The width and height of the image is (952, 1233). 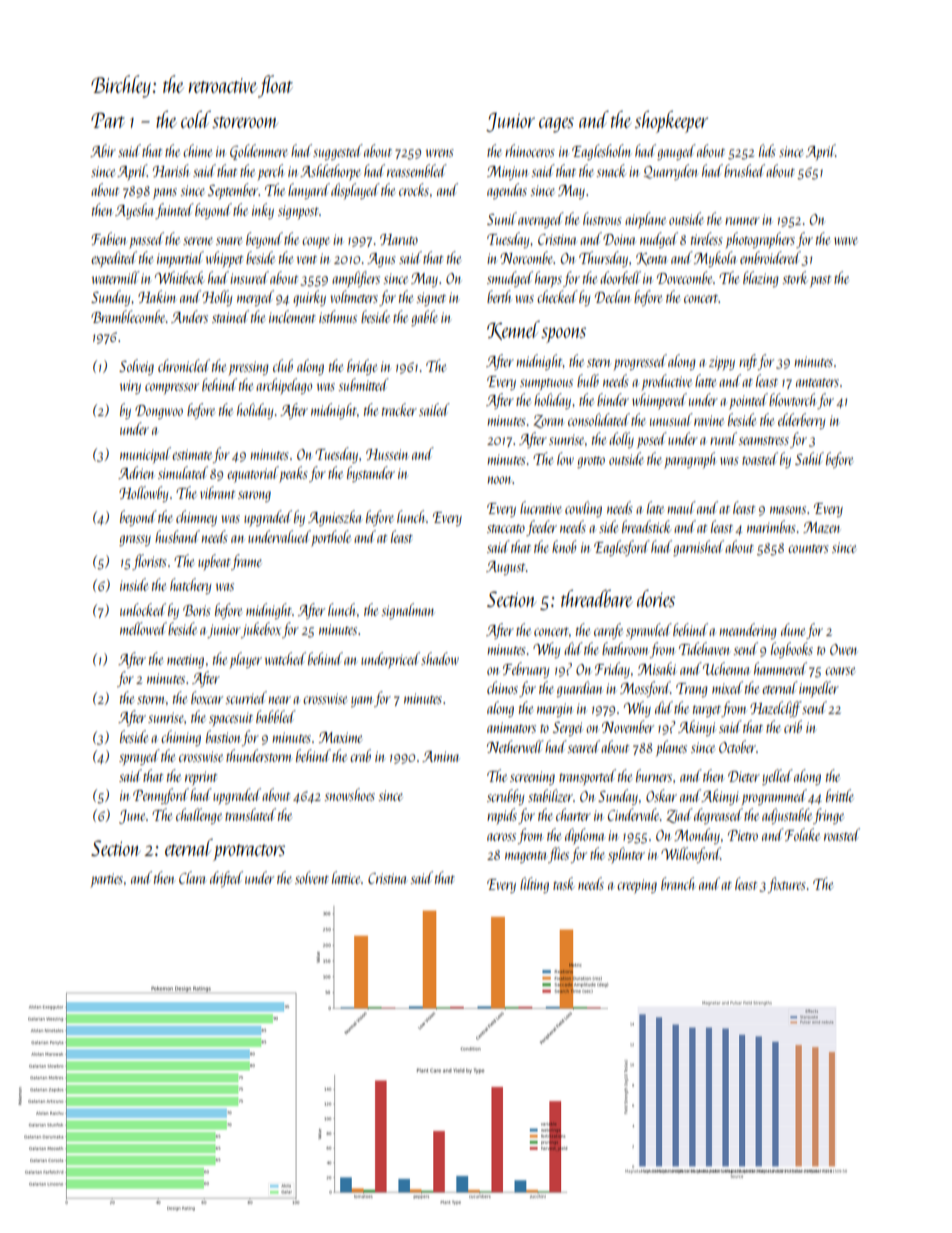 I want to click on municipal, so click(x=145, y=455).
